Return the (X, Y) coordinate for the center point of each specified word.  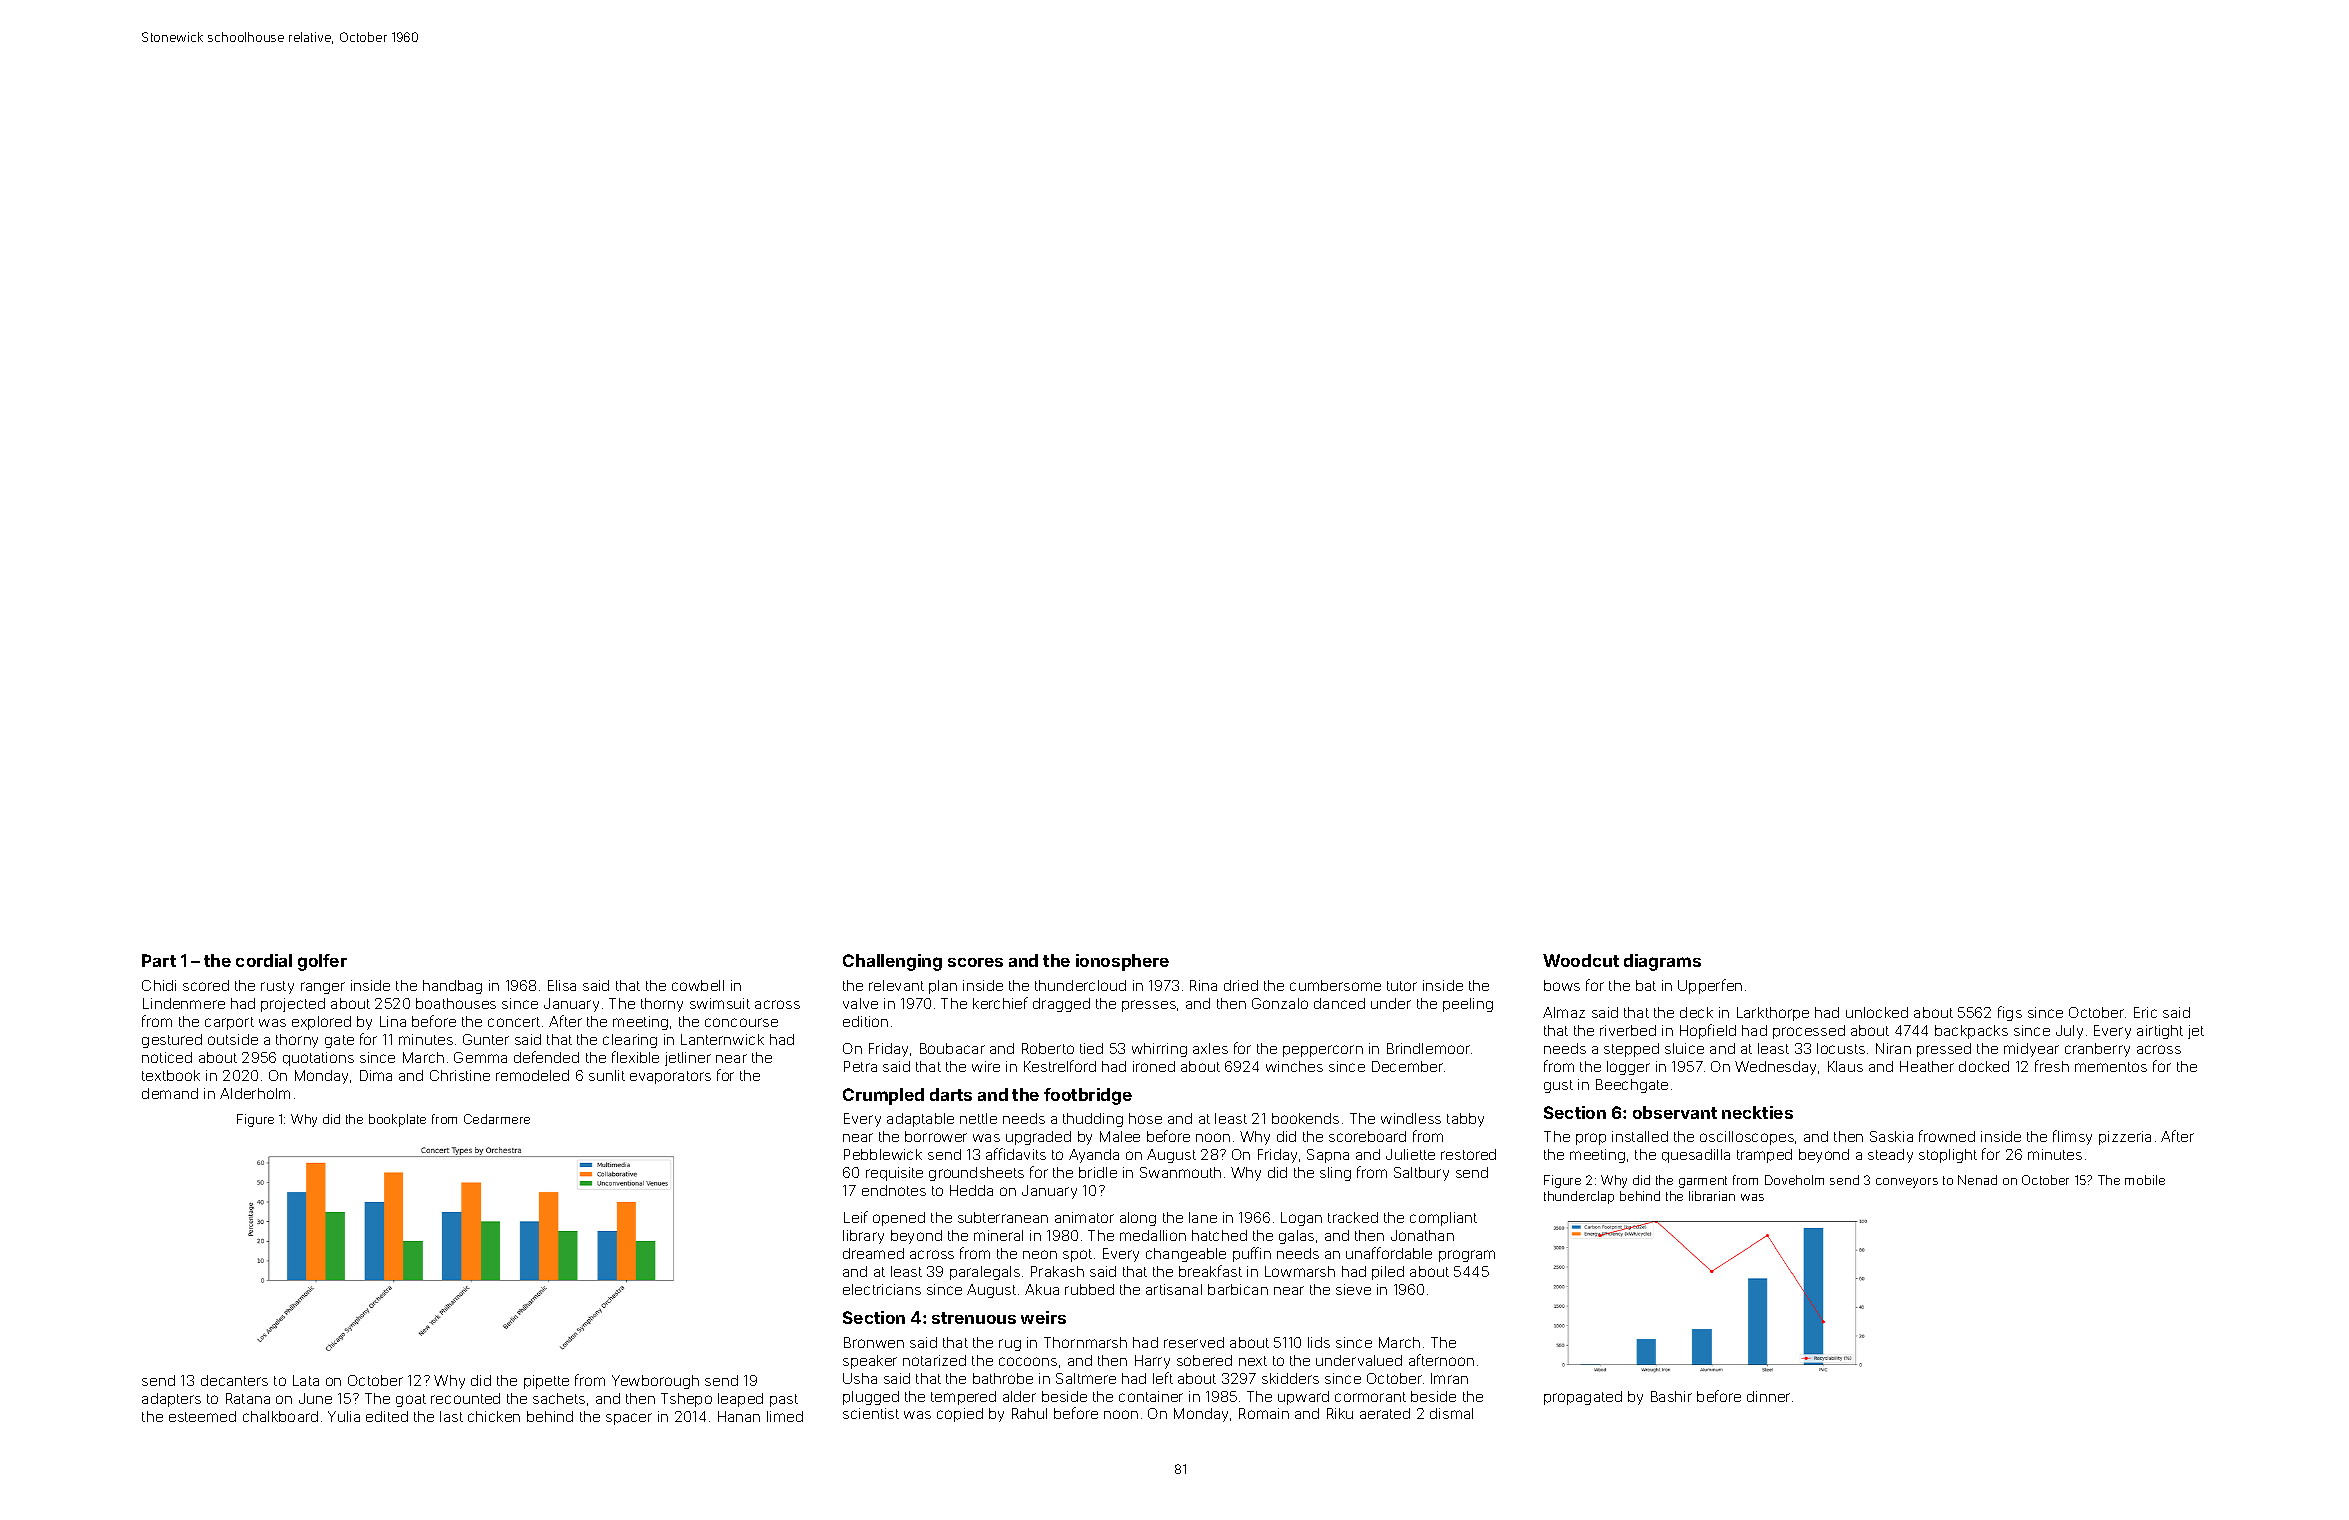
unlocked (1877, 1012)
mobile (2145, 1180)
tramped (1764, 1156)
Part (159, 960)
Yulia (344, 1416)
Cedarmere (497, 1119)
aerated (1385, 1413)
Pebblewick (883, 1154)
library (863, 1237)
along (1138, 1219)
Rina (1203, 985)
